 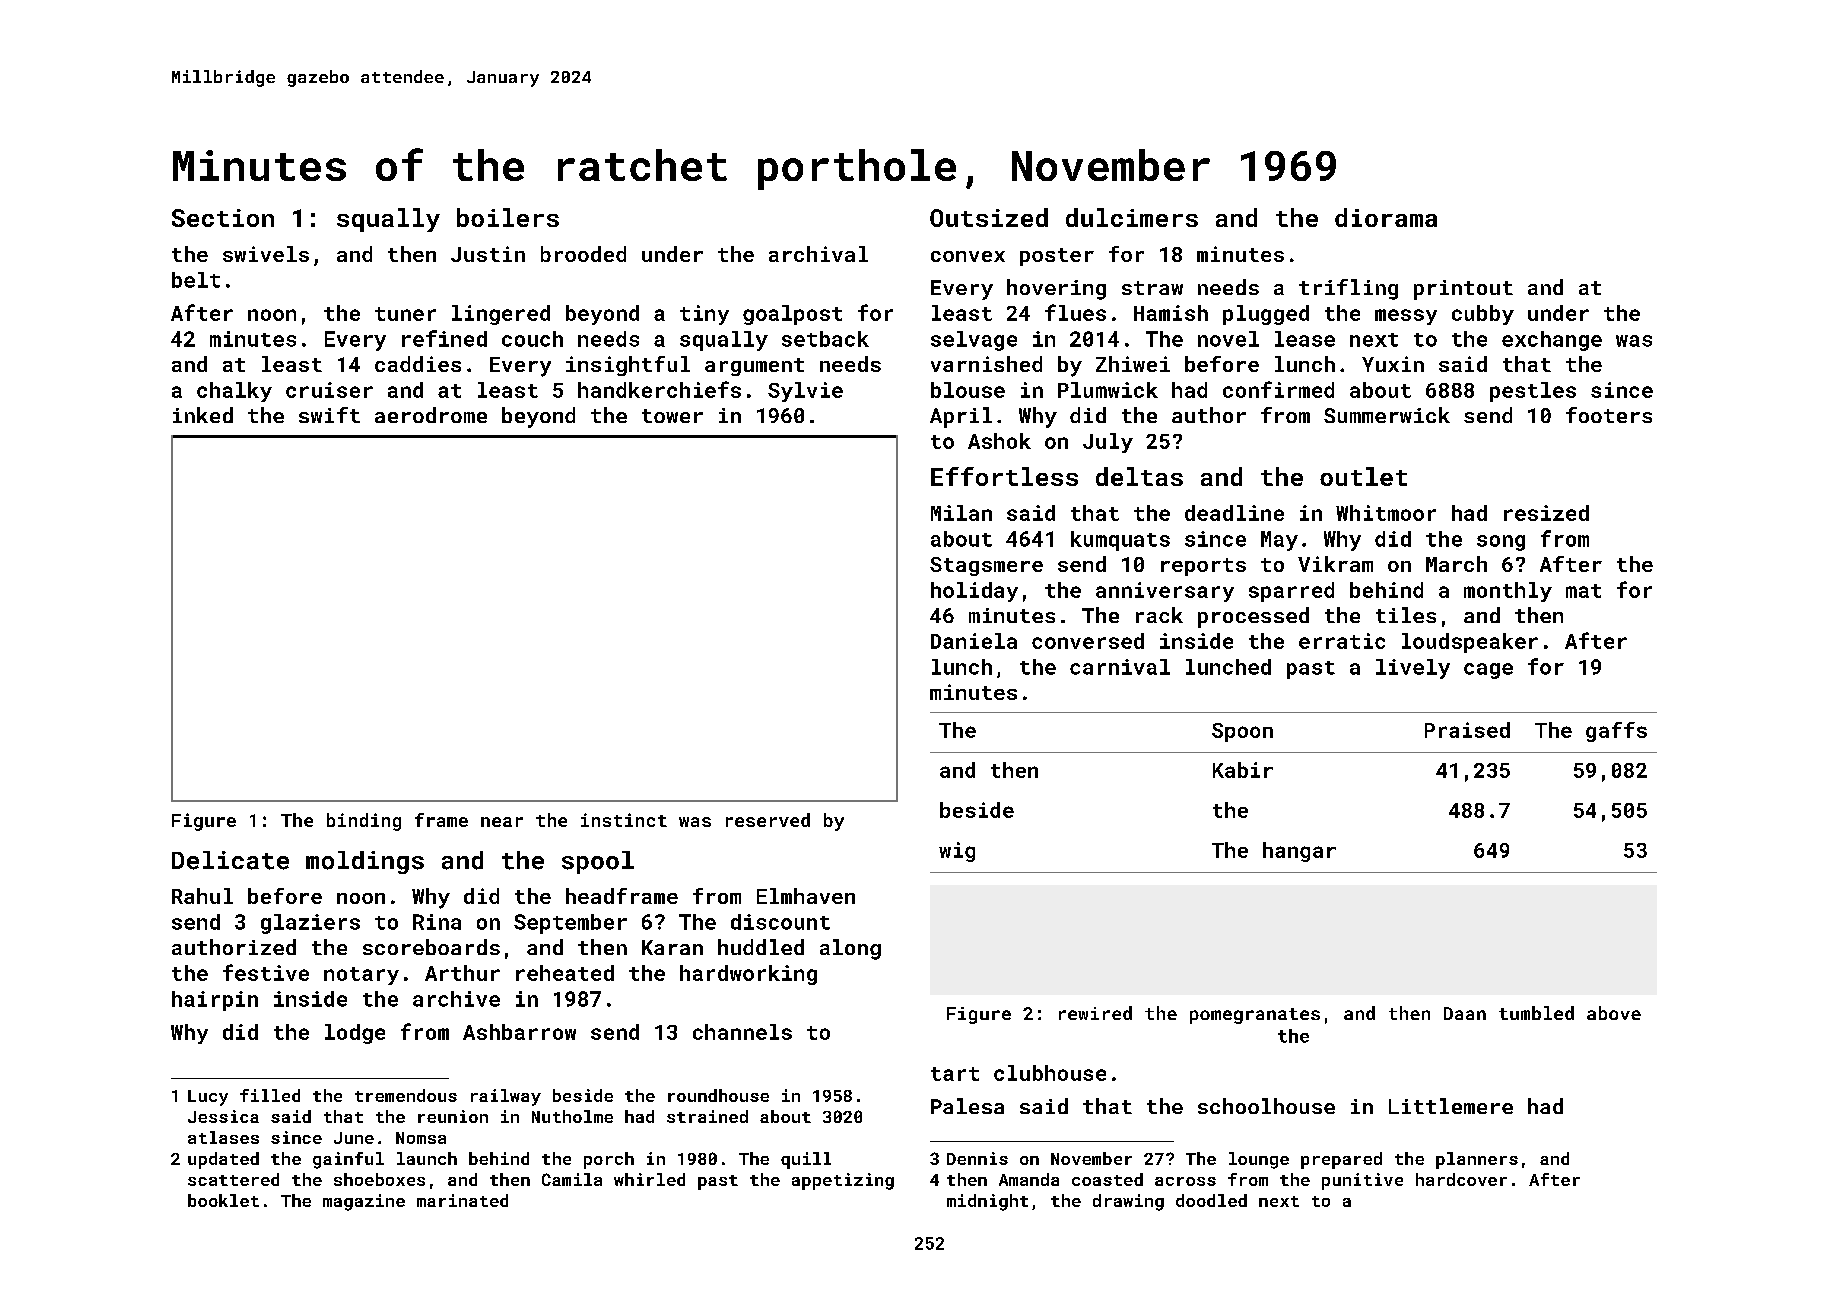 I want to click on Section, so click(x=223, y=218).
